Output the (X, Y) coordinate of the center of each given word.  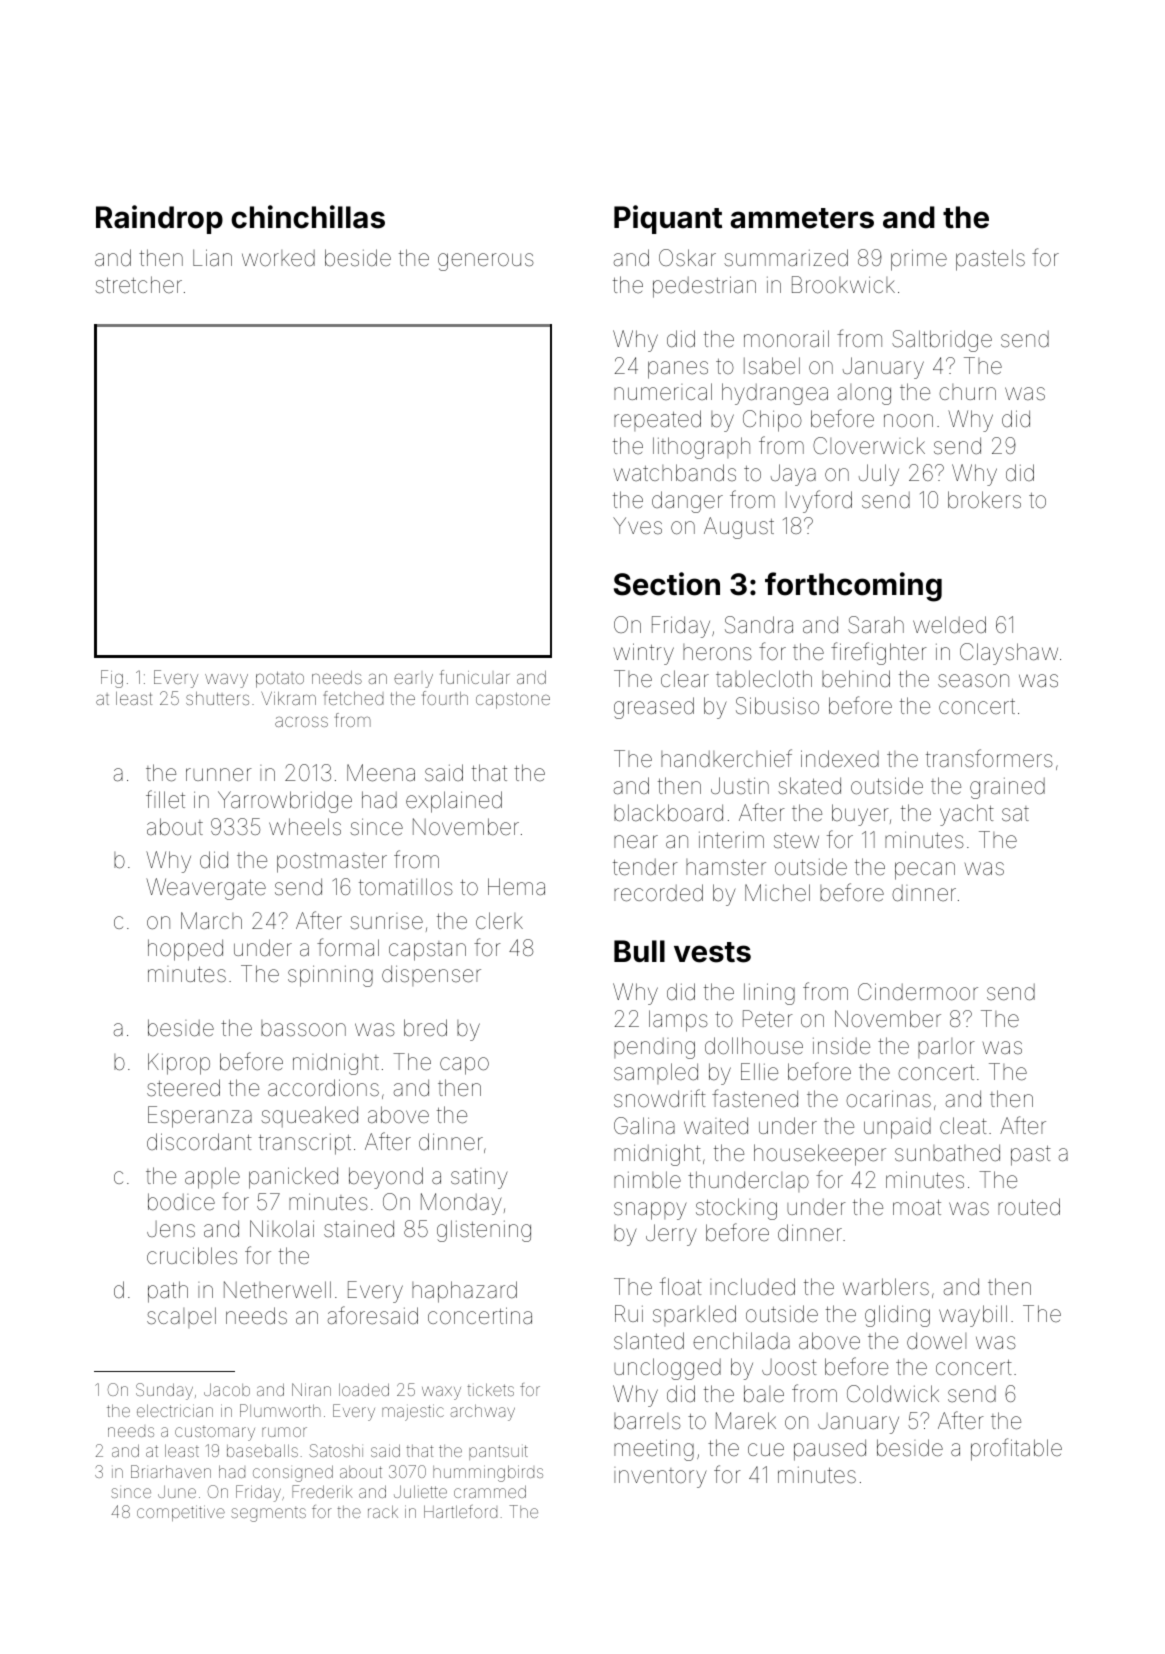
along (864, 394)
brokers (984, 500)
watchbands (675, 473)
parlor (946, 1048)
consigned (293, 1473)
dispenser (431, 975)
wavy (226, 681)
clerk (499, 920)
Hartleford (460, 1511)
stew (796, 840)
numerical (663, 391)
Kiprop (179, 1064)
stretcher (138, 285)
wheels (305, 826)
